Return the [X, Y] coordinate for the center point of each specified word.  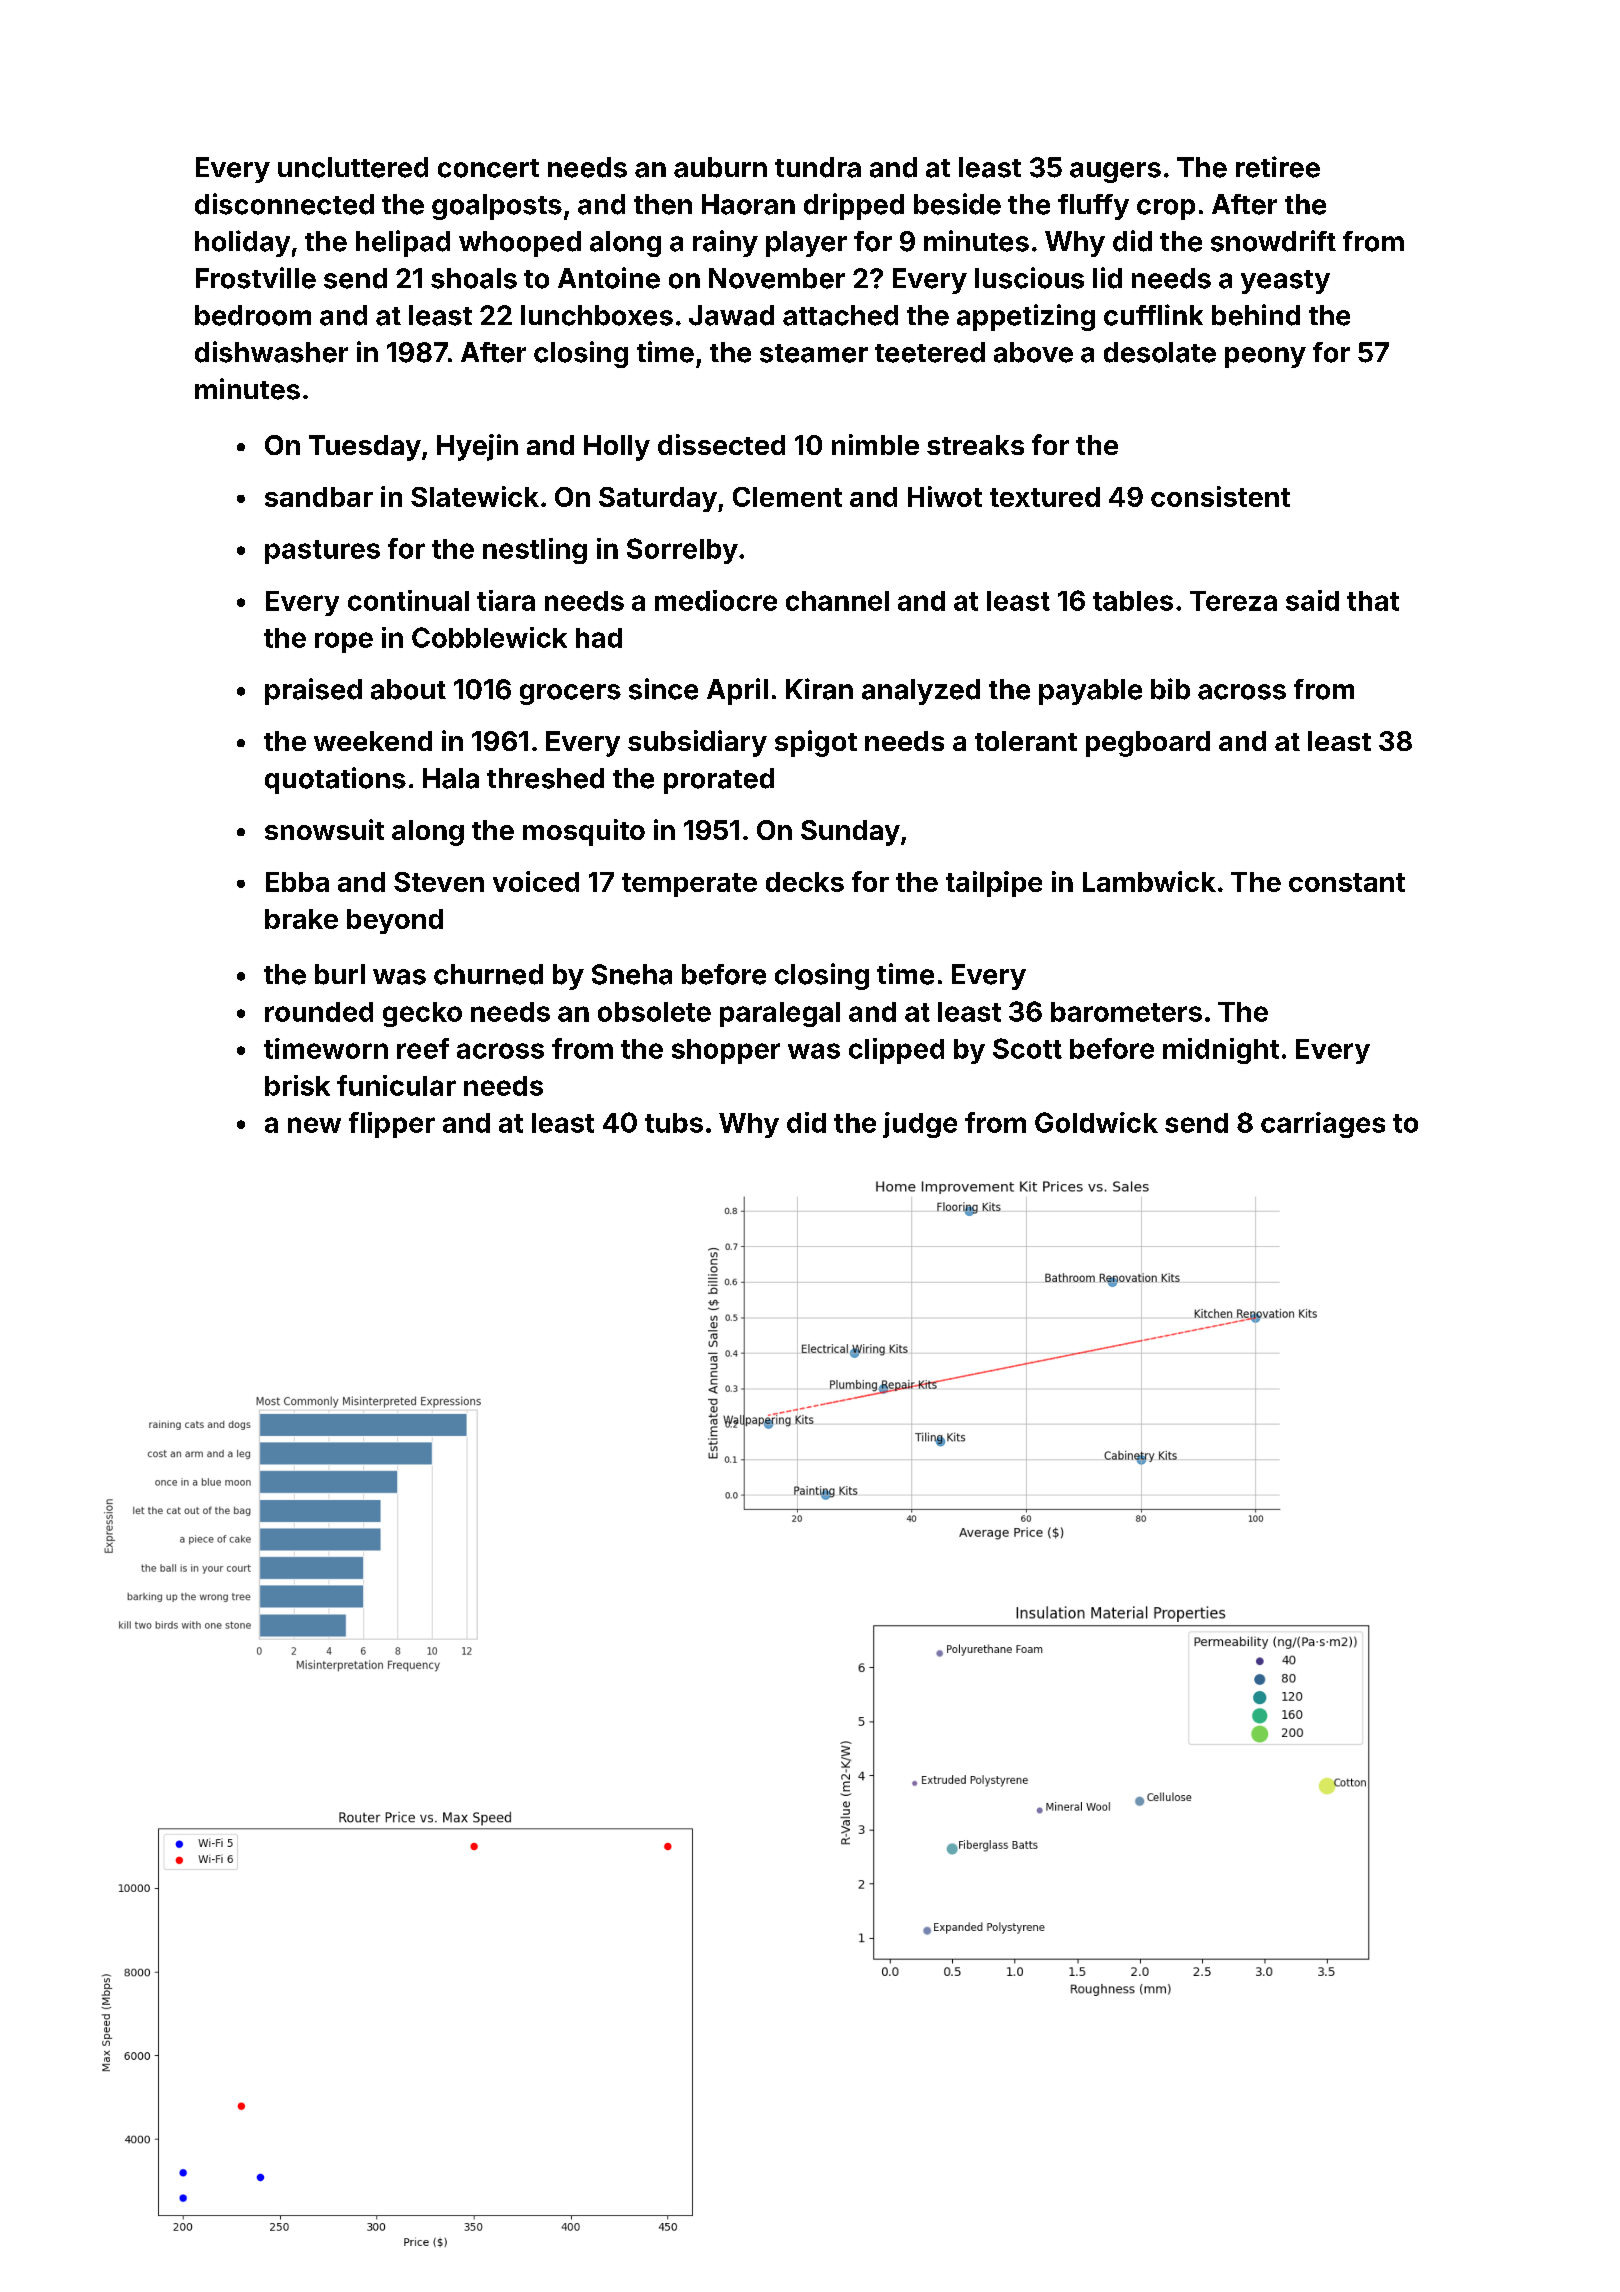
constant [1347, 882]
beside [957, 204]
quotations [335, 780]
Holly [617, 448]
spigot [816, 743]
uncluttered [353, 167]
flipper [392, 1125]
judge [920, 1125]
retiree [1278, 167]
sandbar [319, 497]
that [1373, 601]
